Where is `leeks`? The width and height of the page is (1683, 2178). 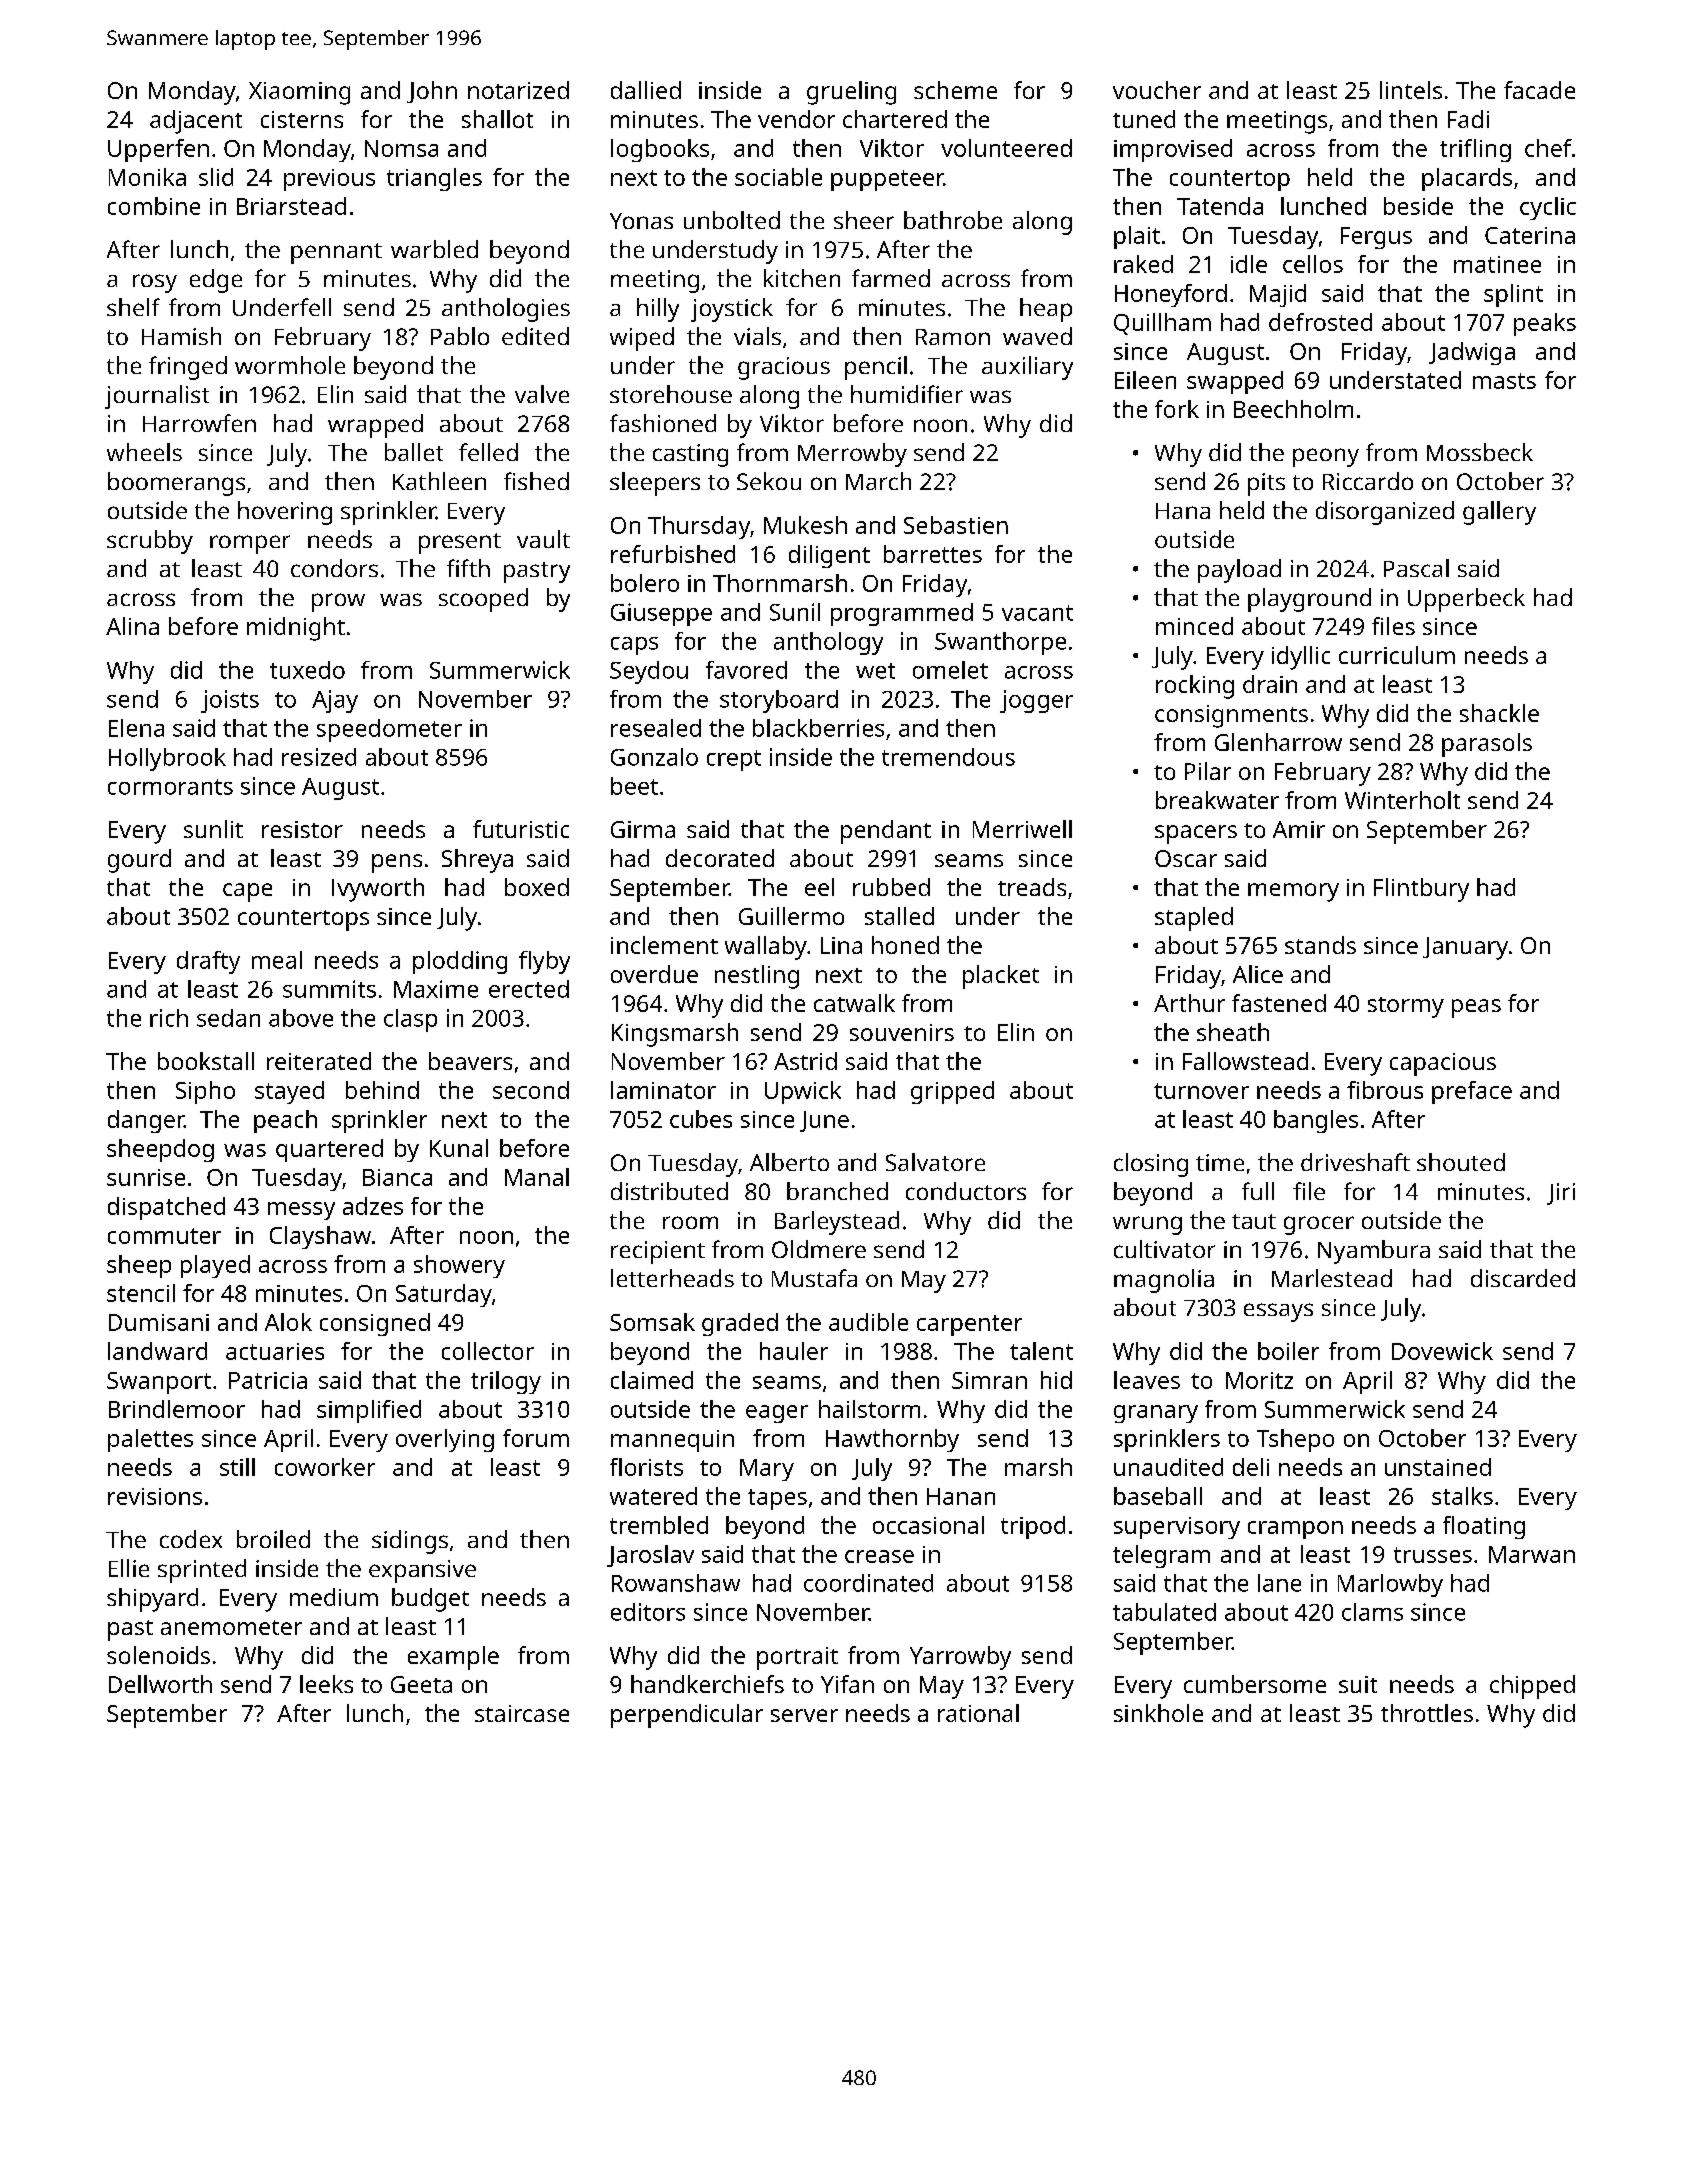
leeks is located at coordinates (326, 1684).
